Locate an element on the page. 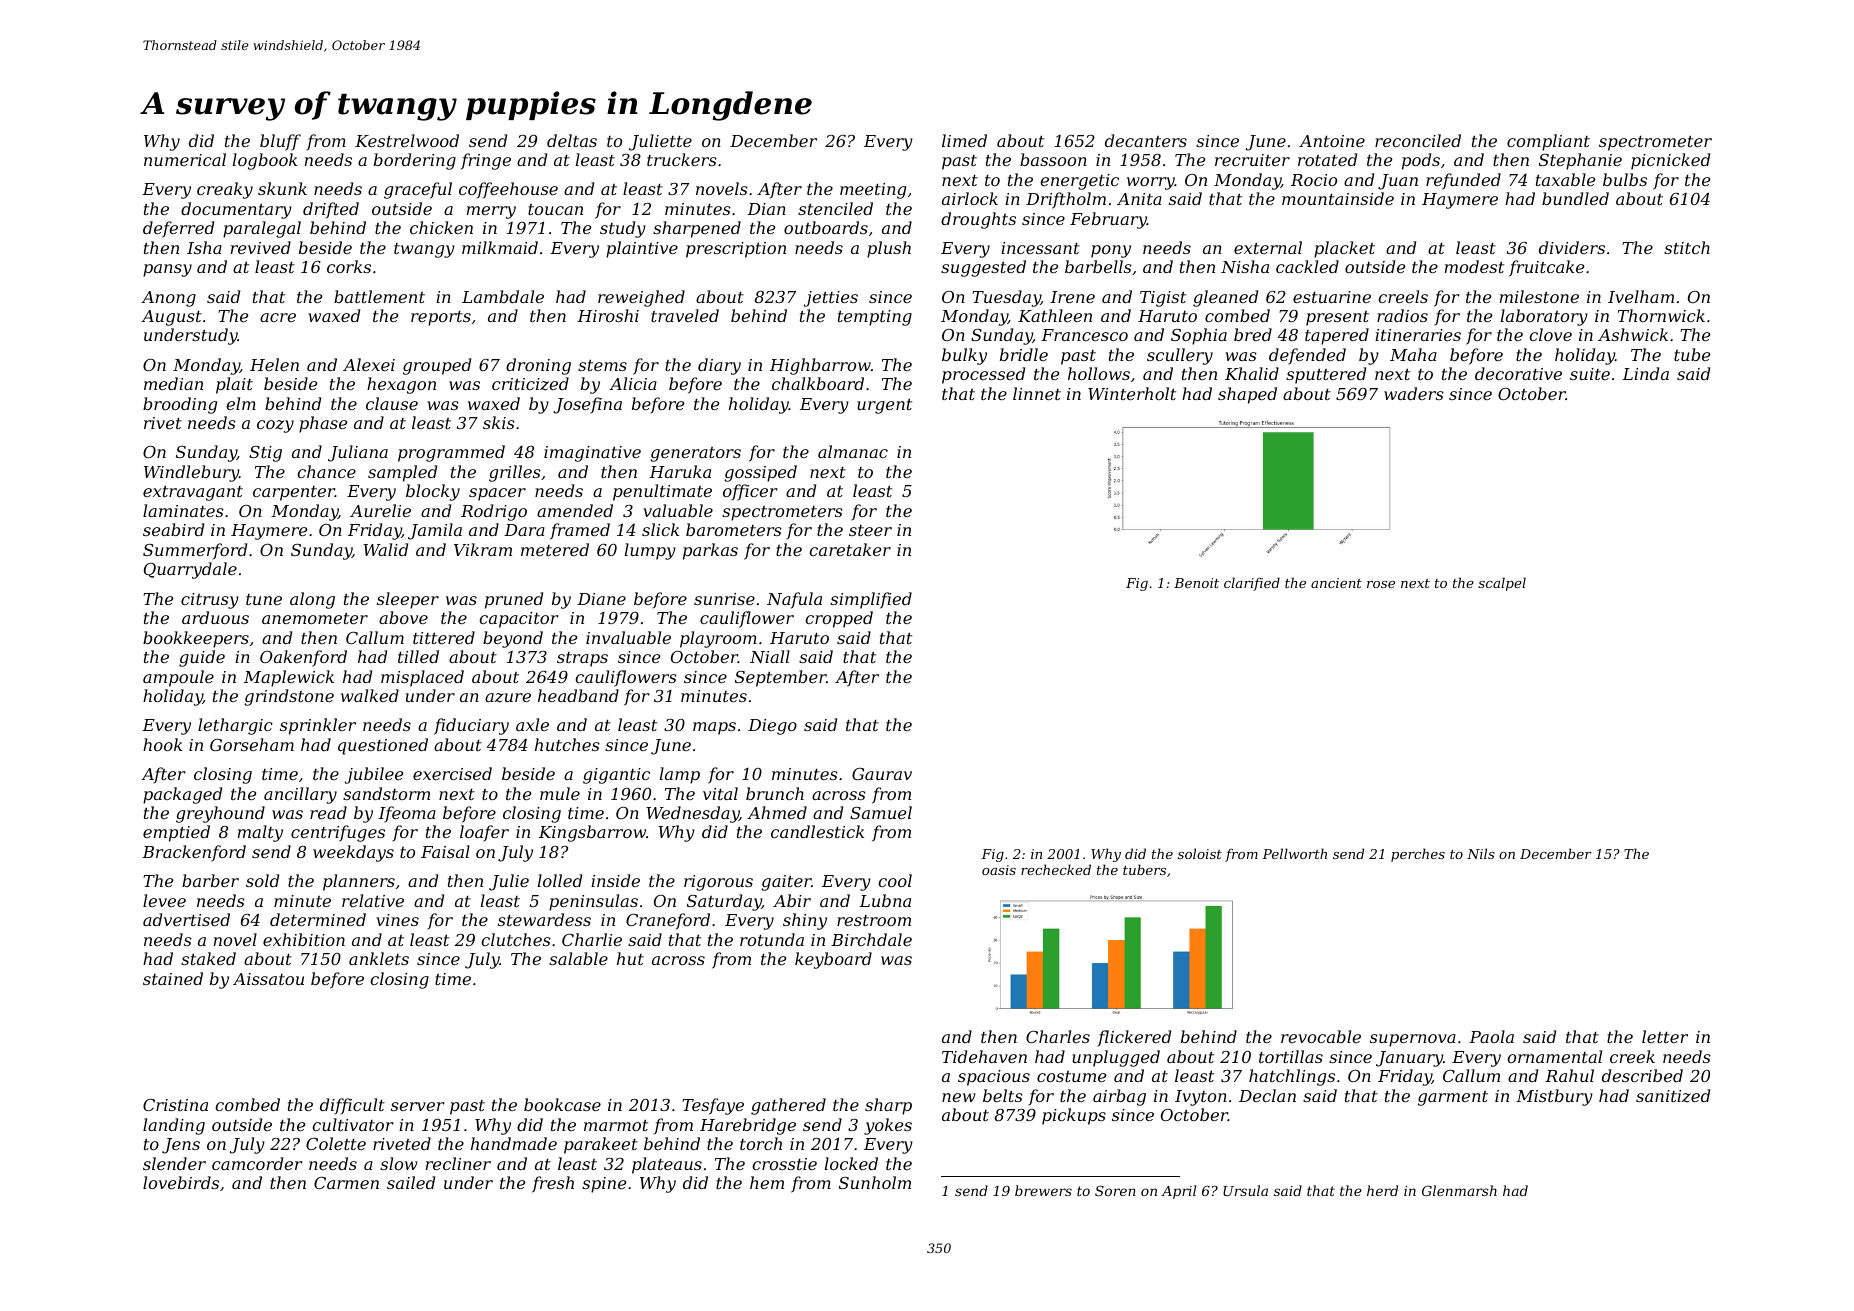  sailed is located at coordinates (411, 1182).
